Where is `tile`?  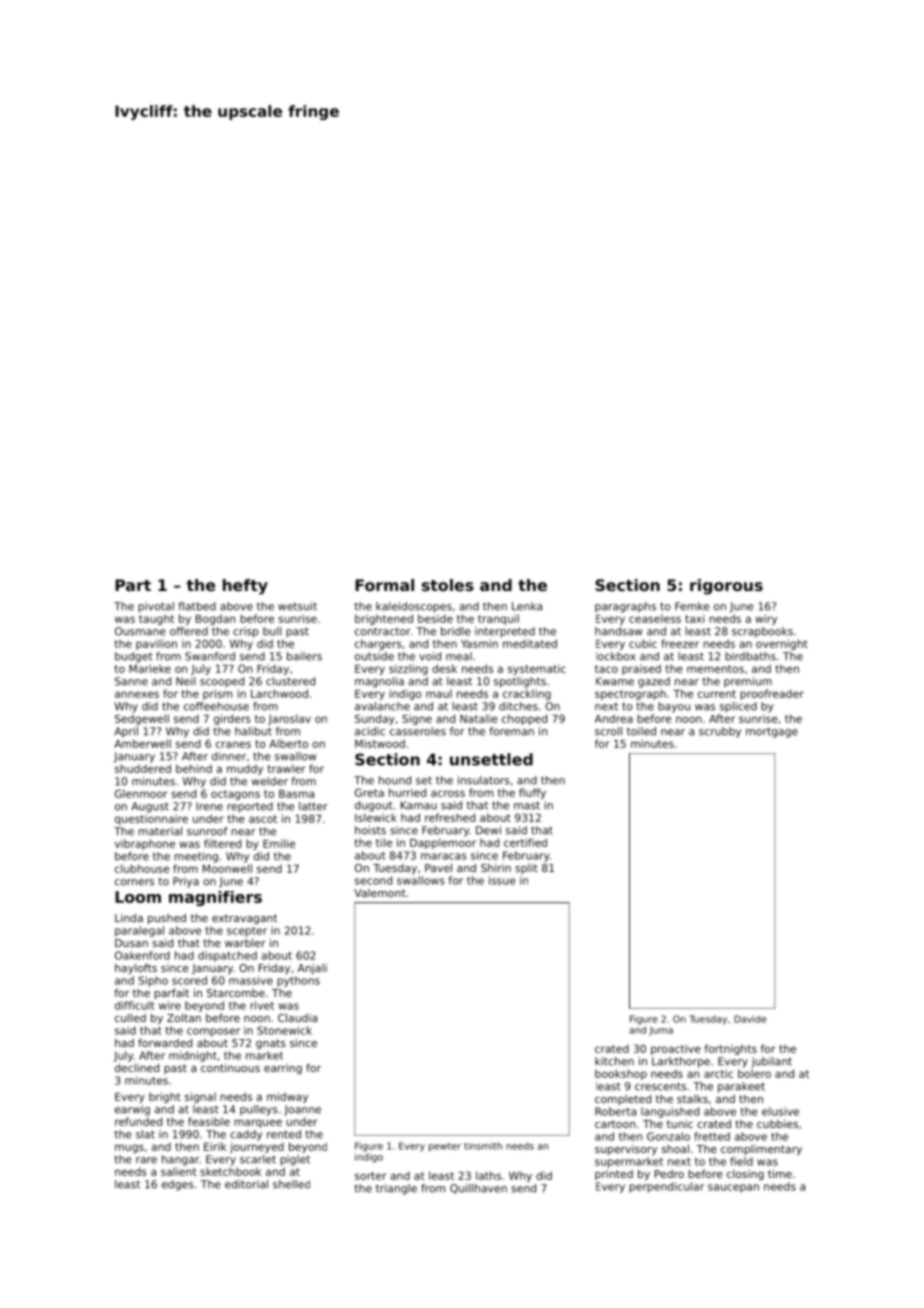
tile is located at coordinates (384, 842).
